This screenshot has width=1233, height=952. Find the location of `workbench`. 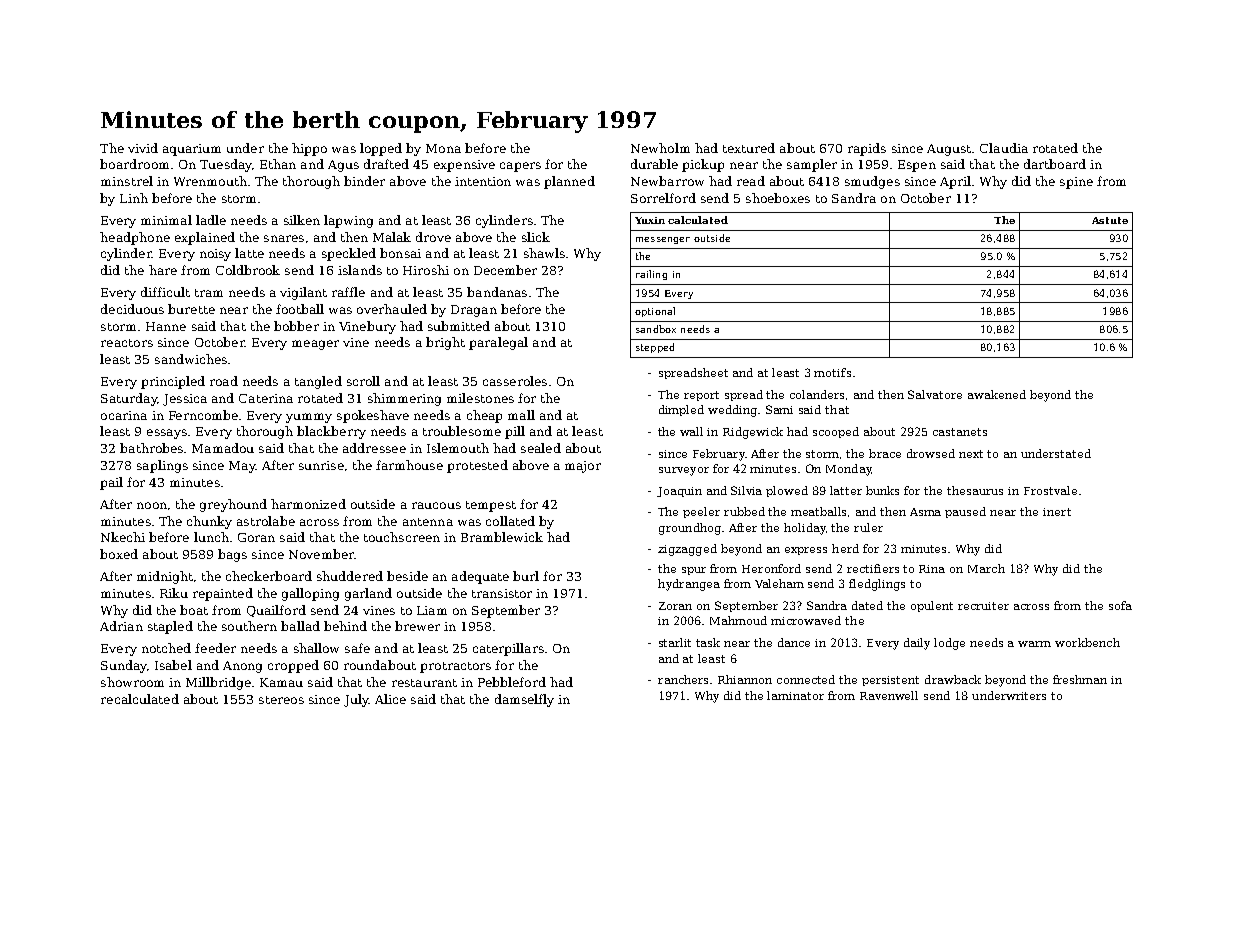

workbench is located at coordinates (1087, 642).
